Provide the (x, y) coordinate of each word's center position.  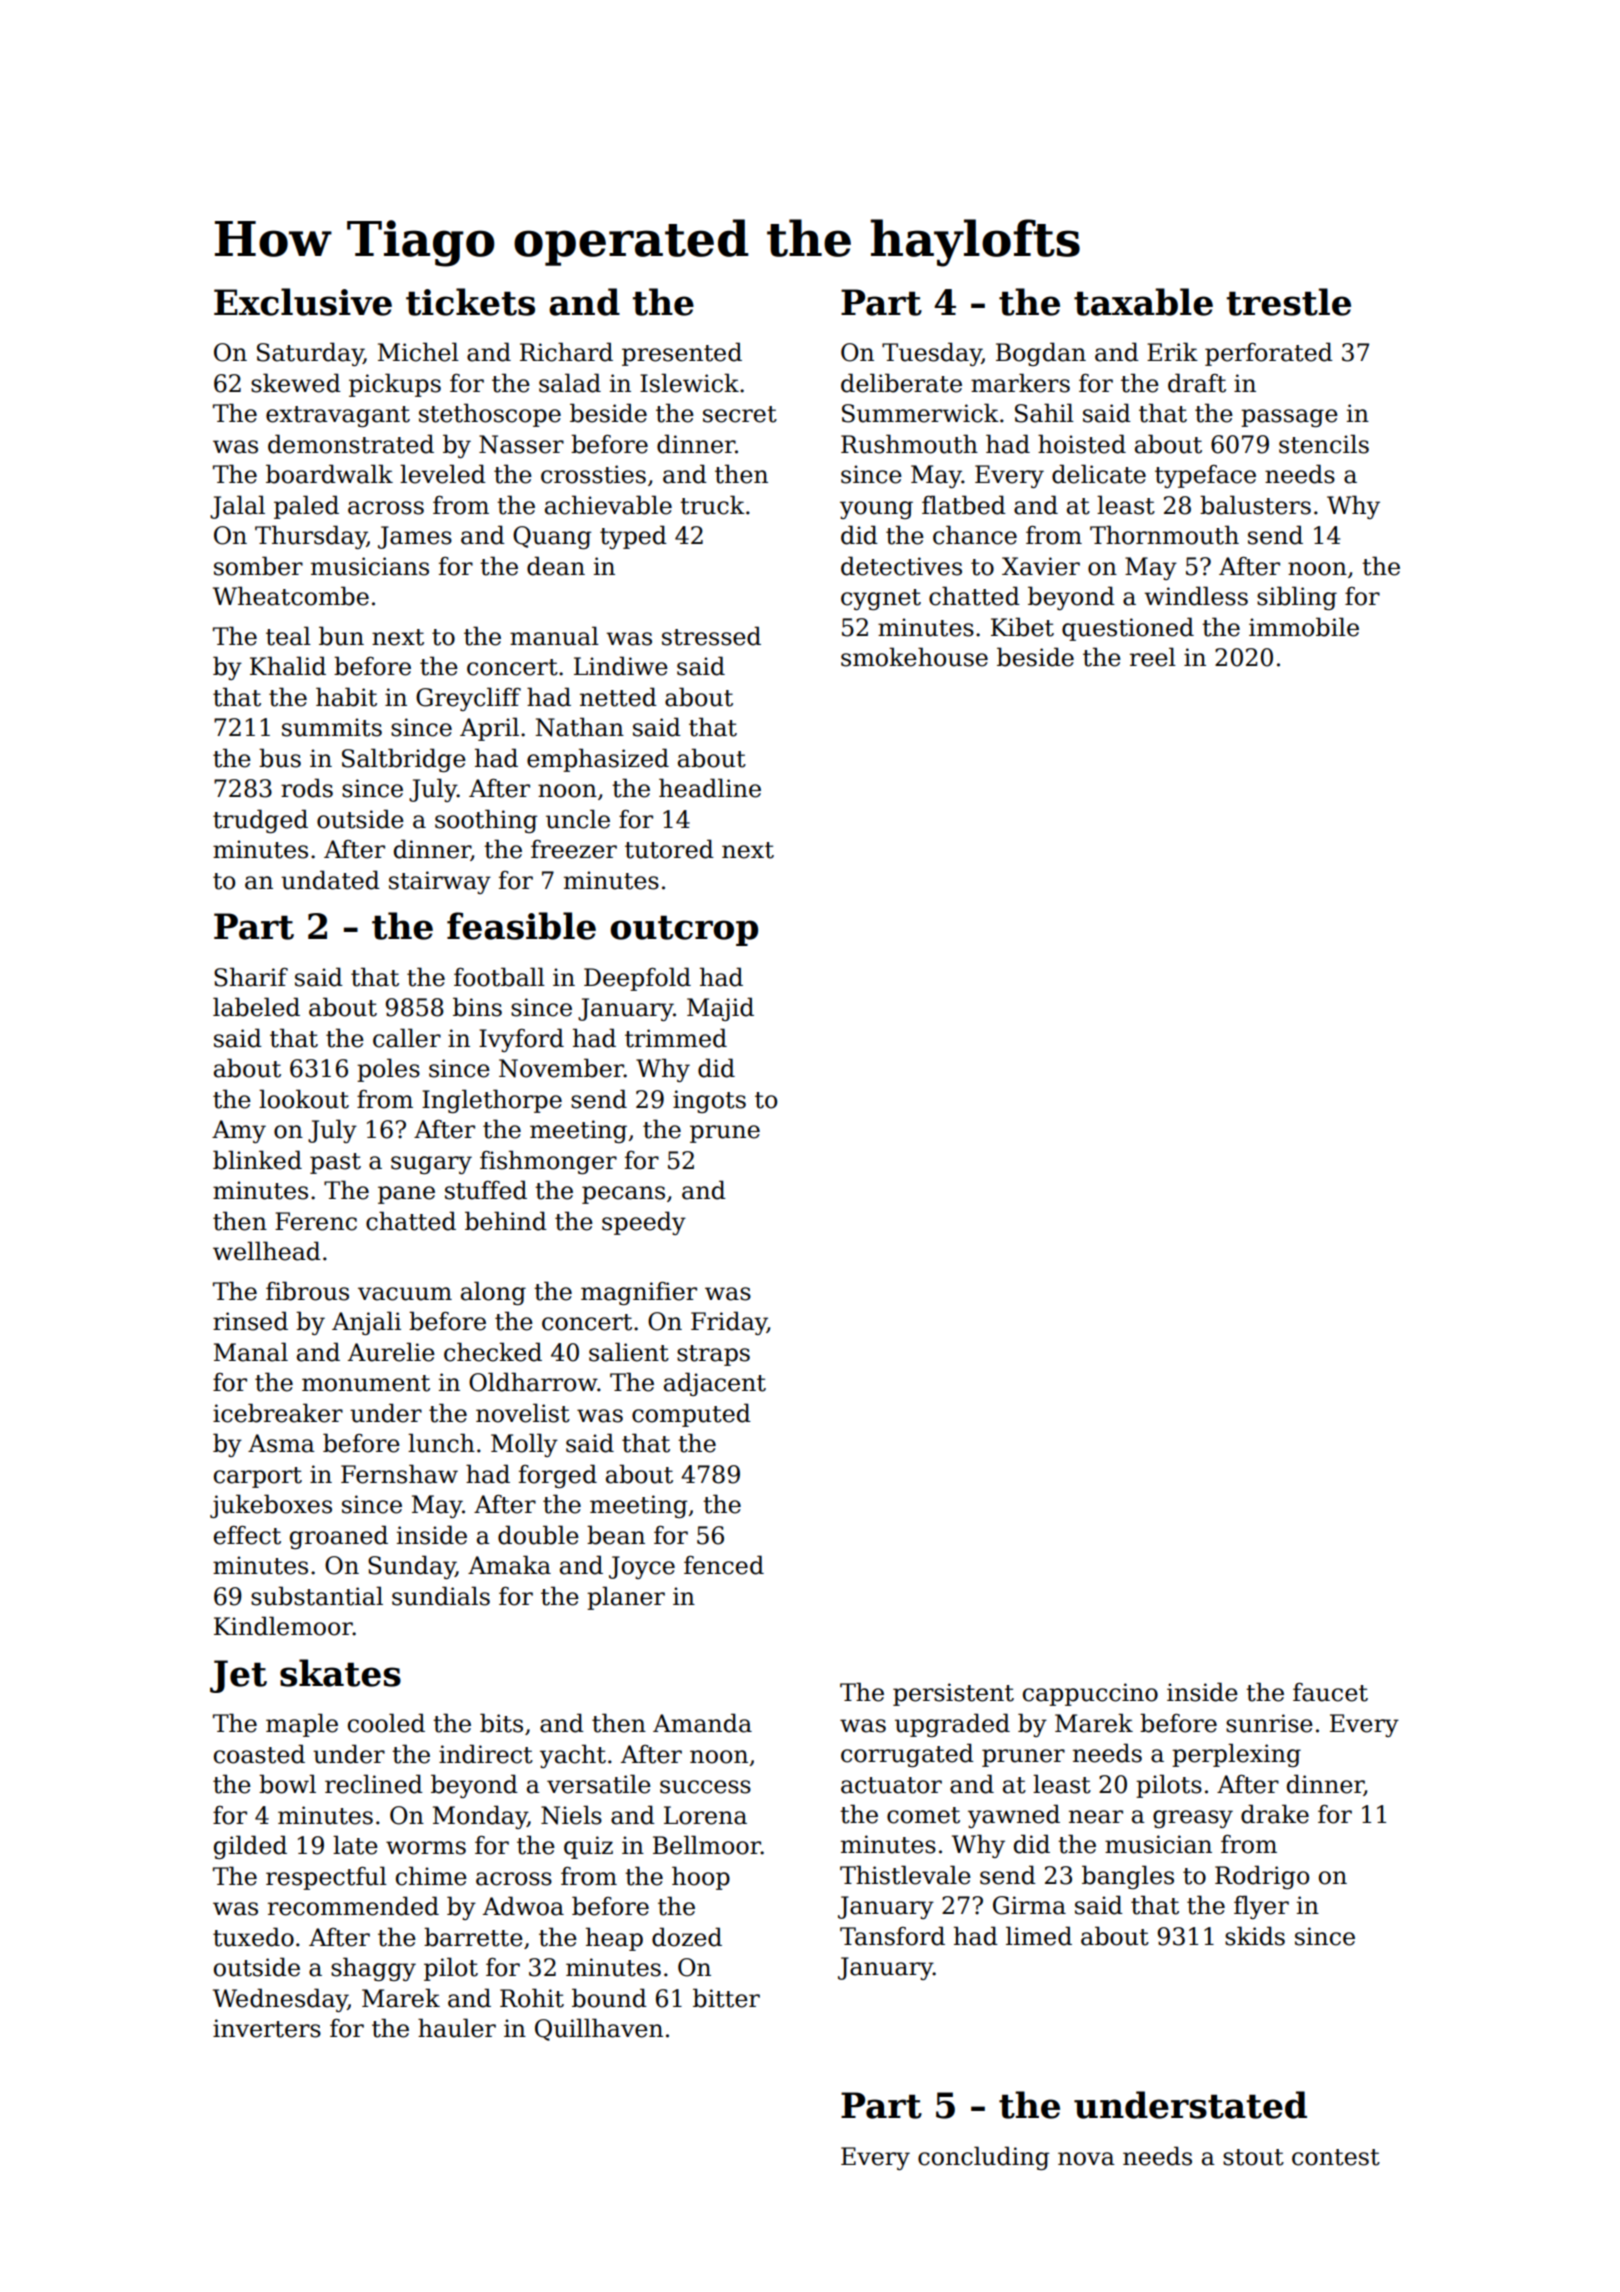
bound (609, 1998)
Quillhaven (599, 2029)
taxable (1143, 302)
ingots (709, 1101)
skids (1255, 1936)
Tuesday (932, 354)
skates (340, 1673)
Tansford (892, 1936)
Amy (239, 1131)
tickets (470, 302)
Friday (729, 1323)
